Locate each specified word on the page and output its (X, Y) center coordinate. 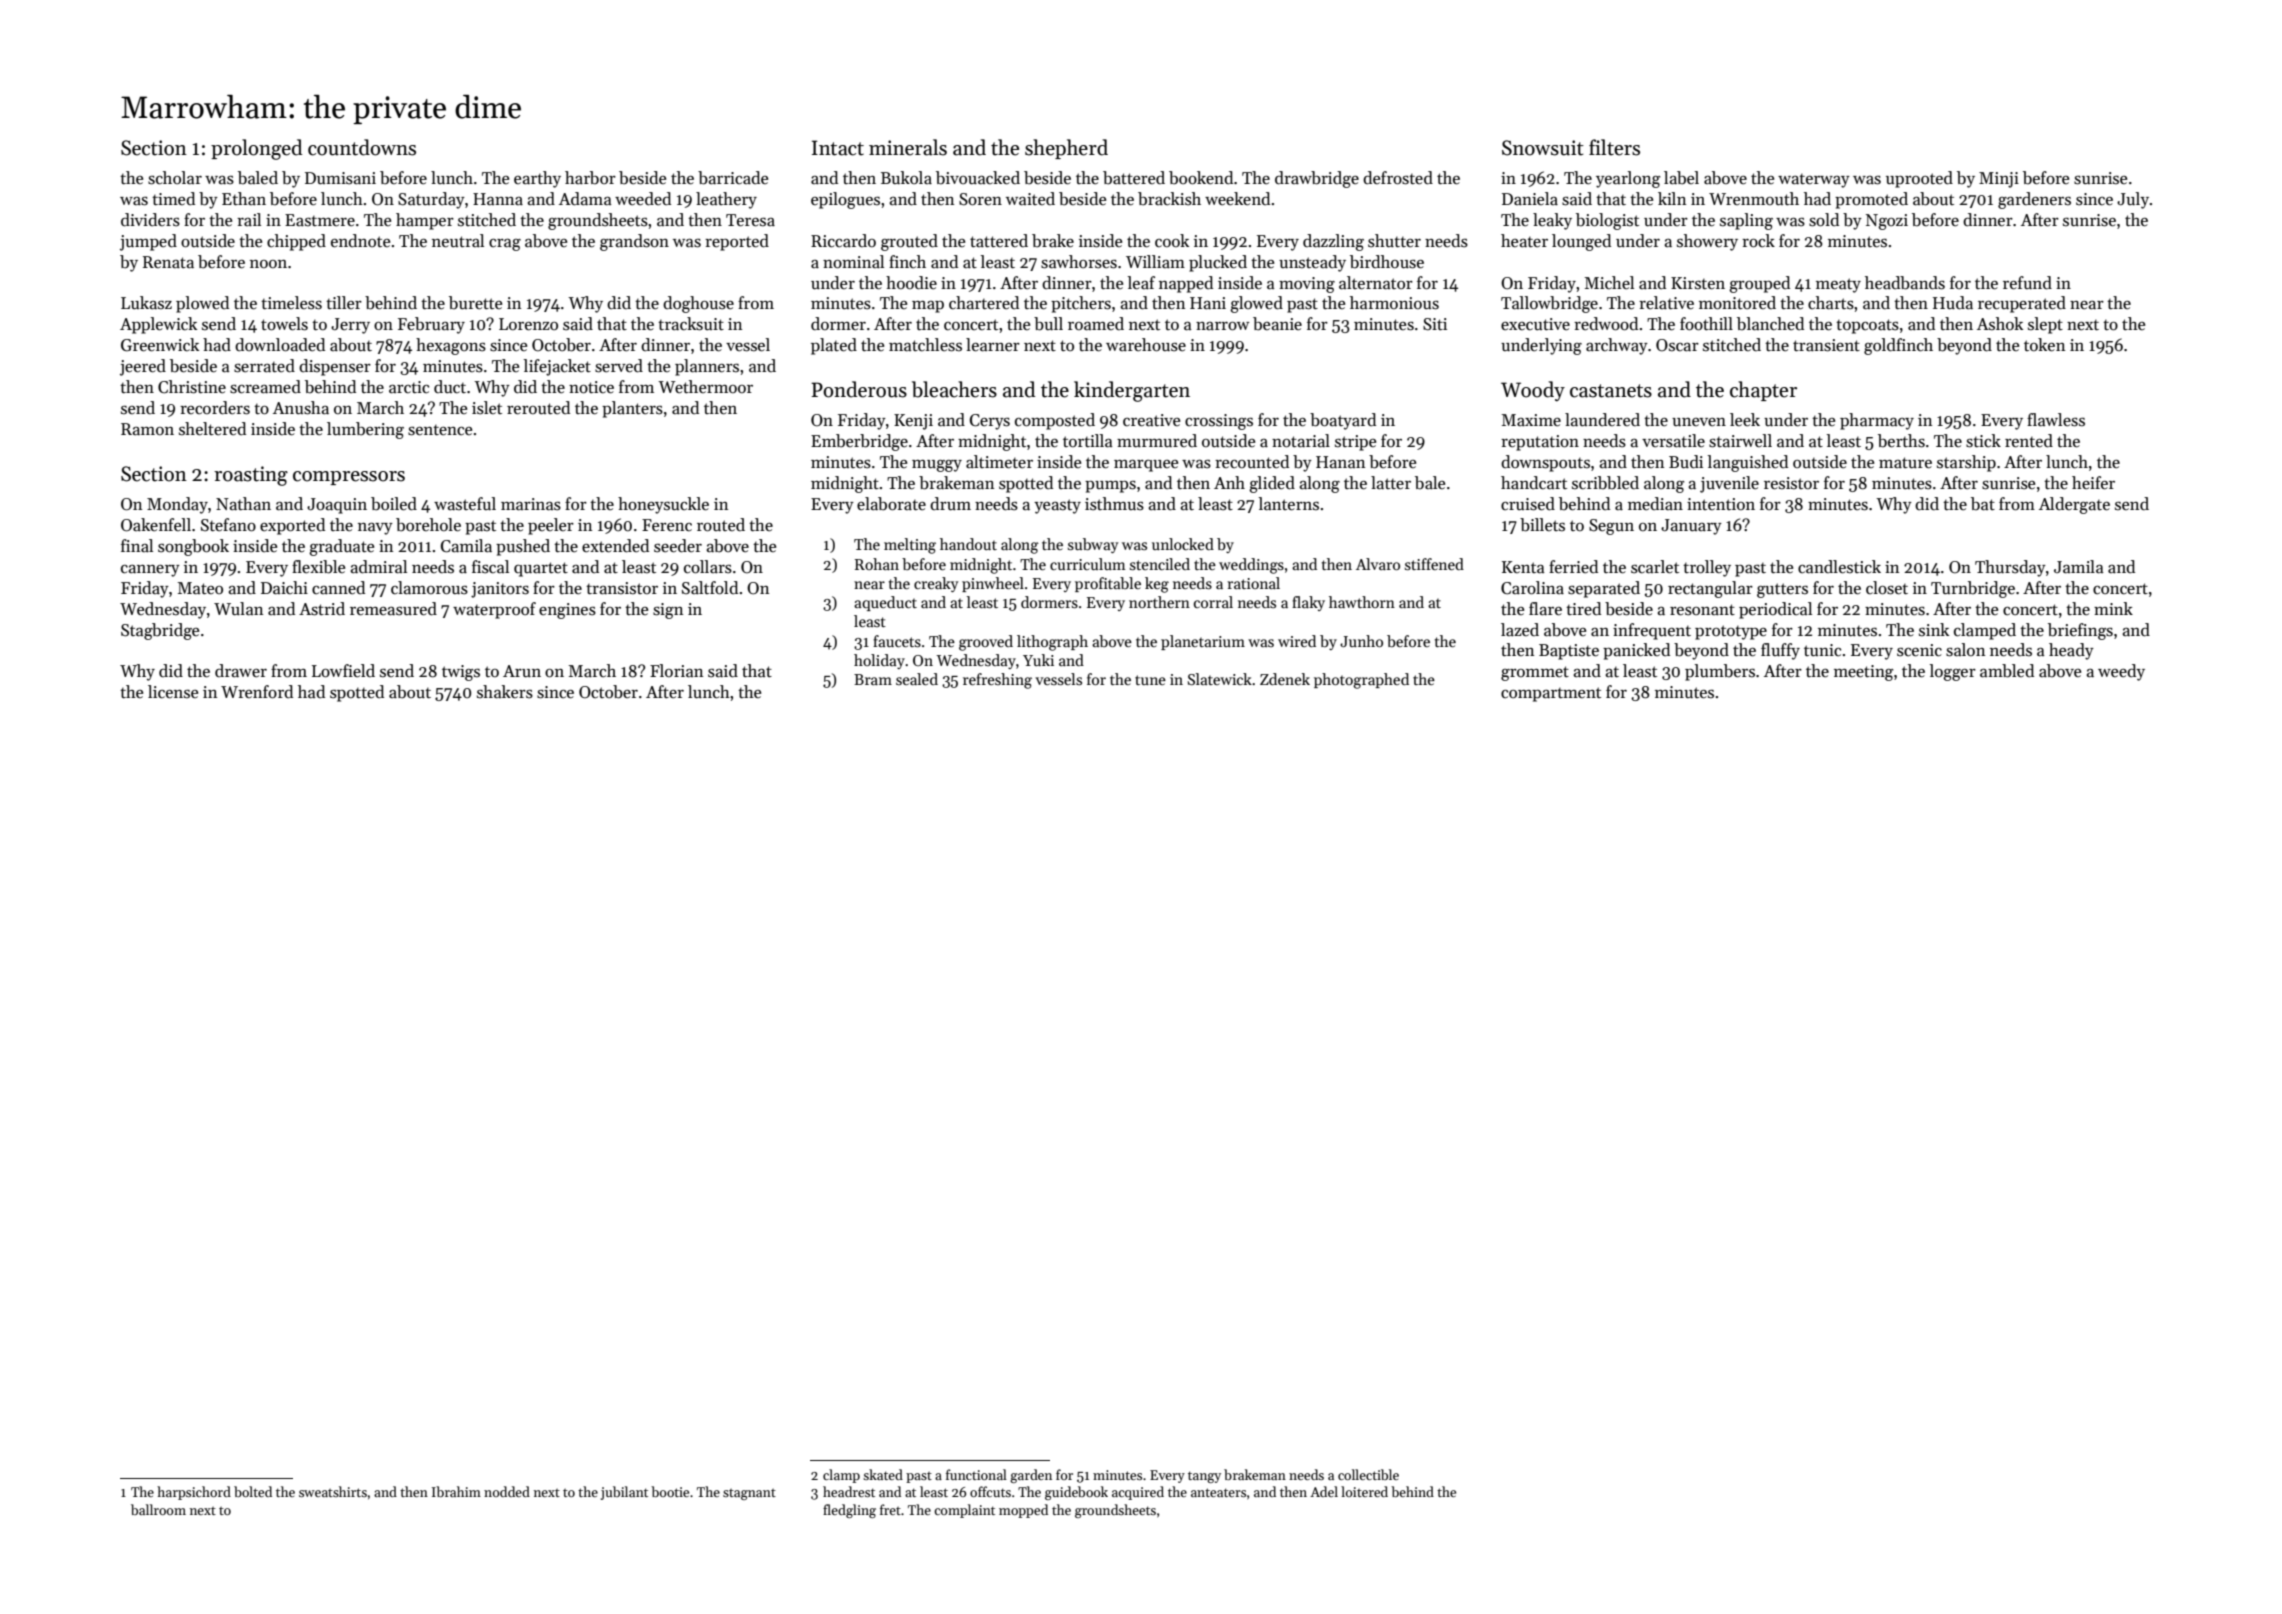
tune (1150, 680)
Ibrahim (456, 1491)
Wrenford (257, 692)
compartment (1551, 694)
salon (1965, 650)
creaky (936, 584)
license (173, 692)
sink (1934, 630)
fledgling (849, 1511)
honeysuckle (663, 505)
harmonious (1394, 303)
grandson (634, 242)
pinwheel (993, 584)
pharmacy (1877, 421)
